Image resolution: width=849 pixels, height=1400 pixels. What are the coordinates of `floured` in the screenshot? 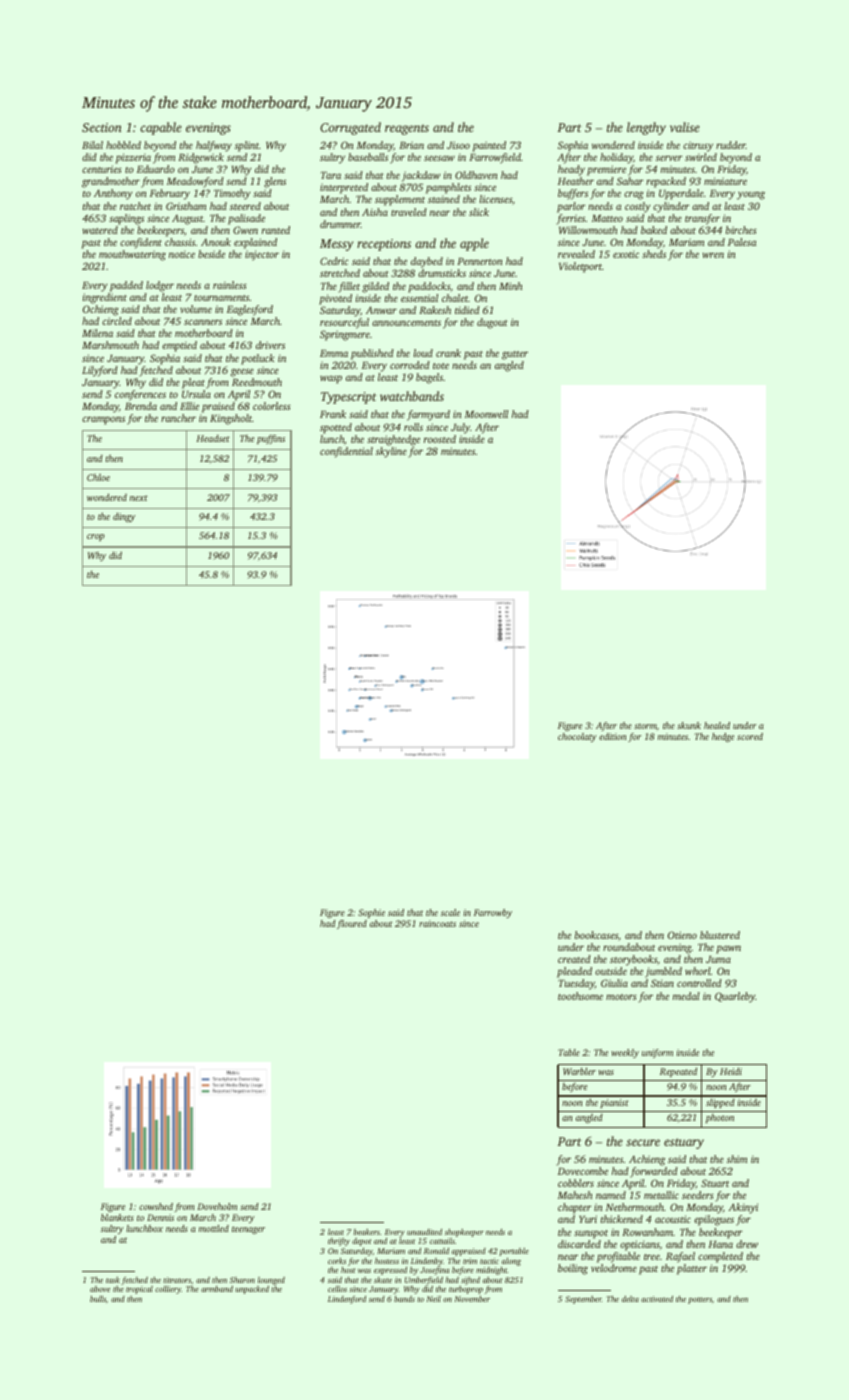 It's located at (352, 924).
